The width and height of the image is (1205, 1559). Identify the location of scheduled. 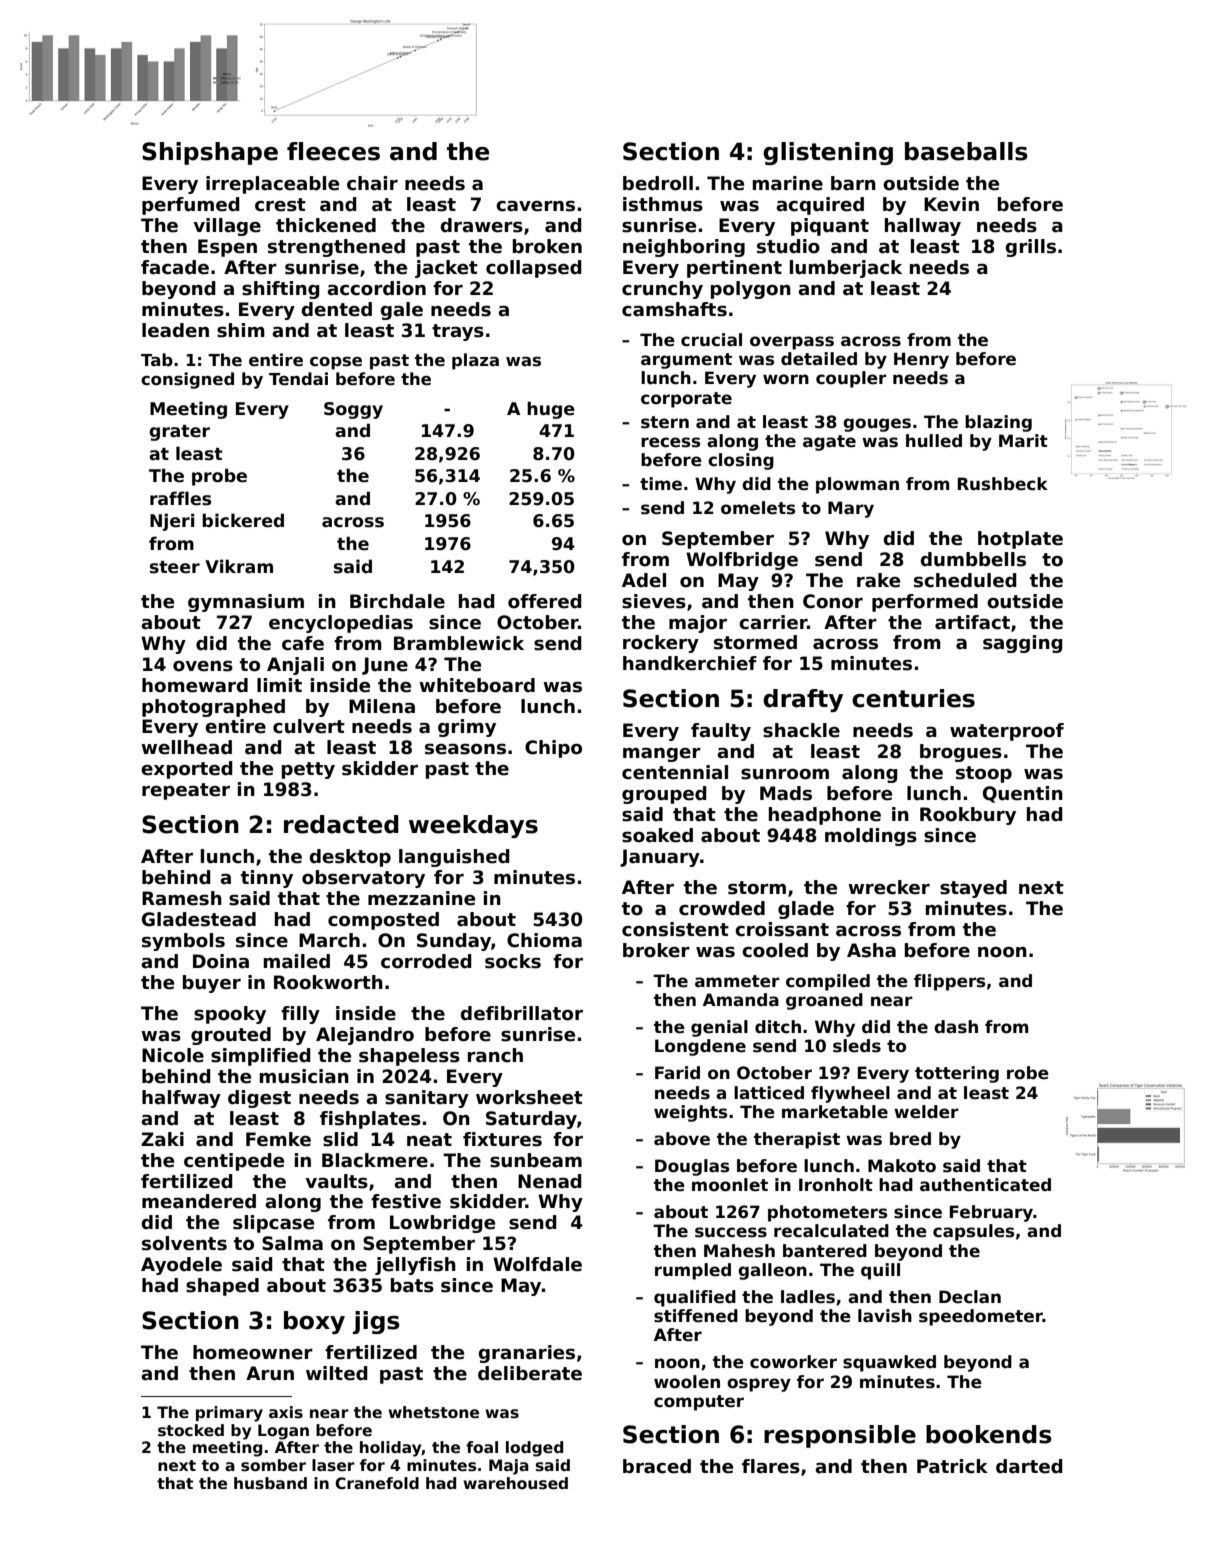
(965, 580).
